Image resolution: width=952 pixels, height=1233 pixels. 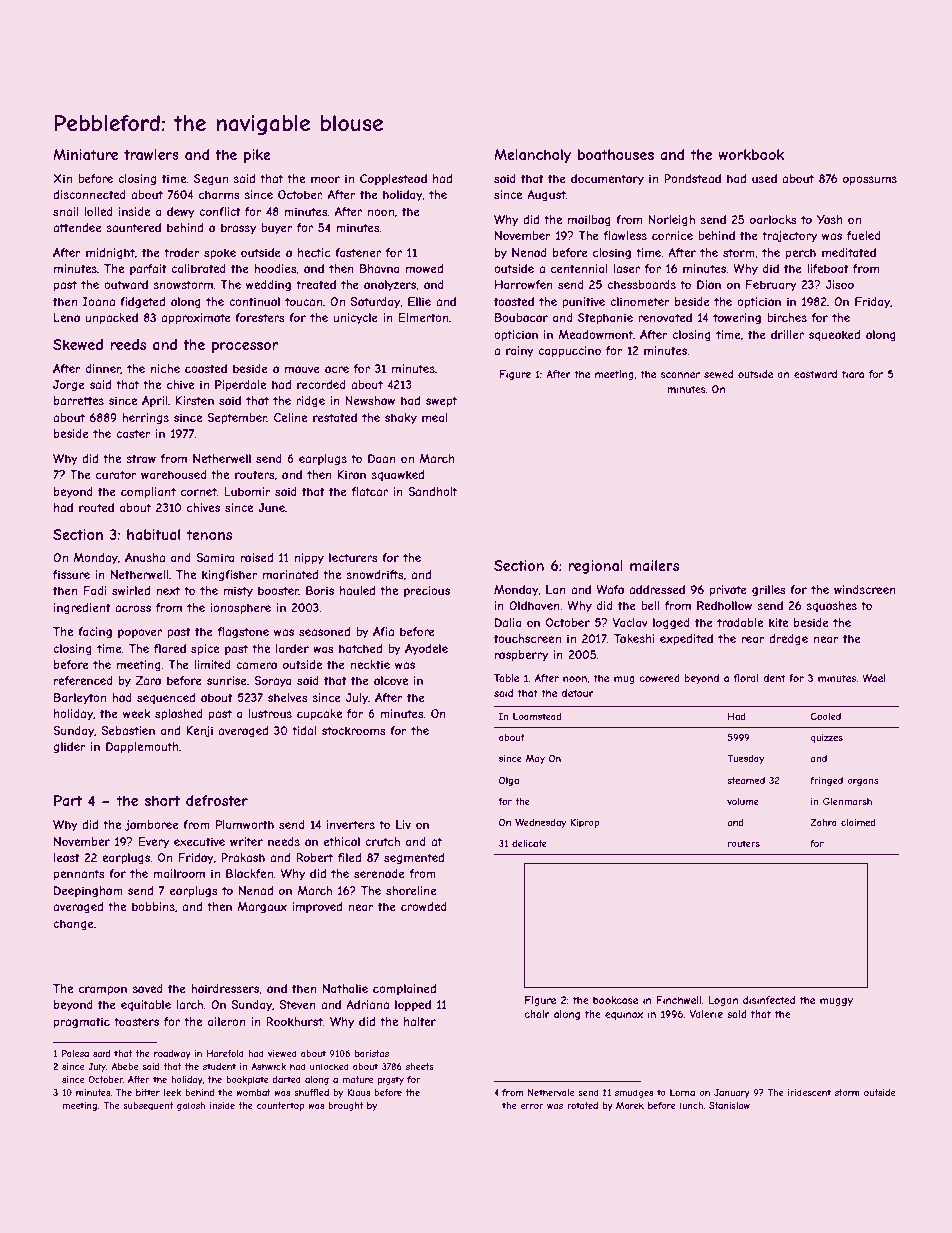 I want to click on sequenced, so click(x=166, y=698).
